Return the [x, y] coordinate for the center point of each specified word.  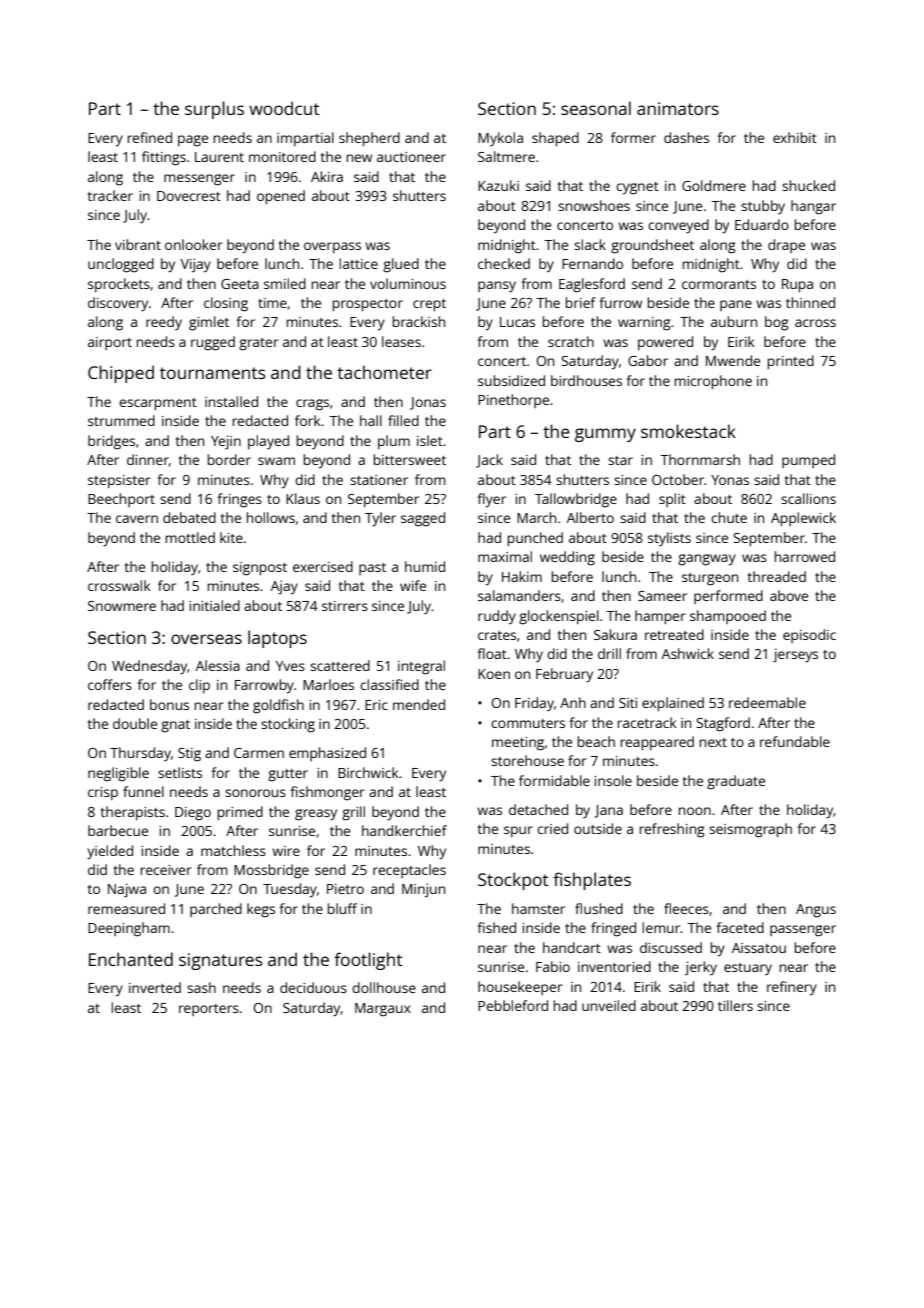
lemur [662, 927]
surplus [214, 110]
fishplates [592, 881]
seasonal [596, 108]
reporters [209, 1010]
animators [678, 108]
